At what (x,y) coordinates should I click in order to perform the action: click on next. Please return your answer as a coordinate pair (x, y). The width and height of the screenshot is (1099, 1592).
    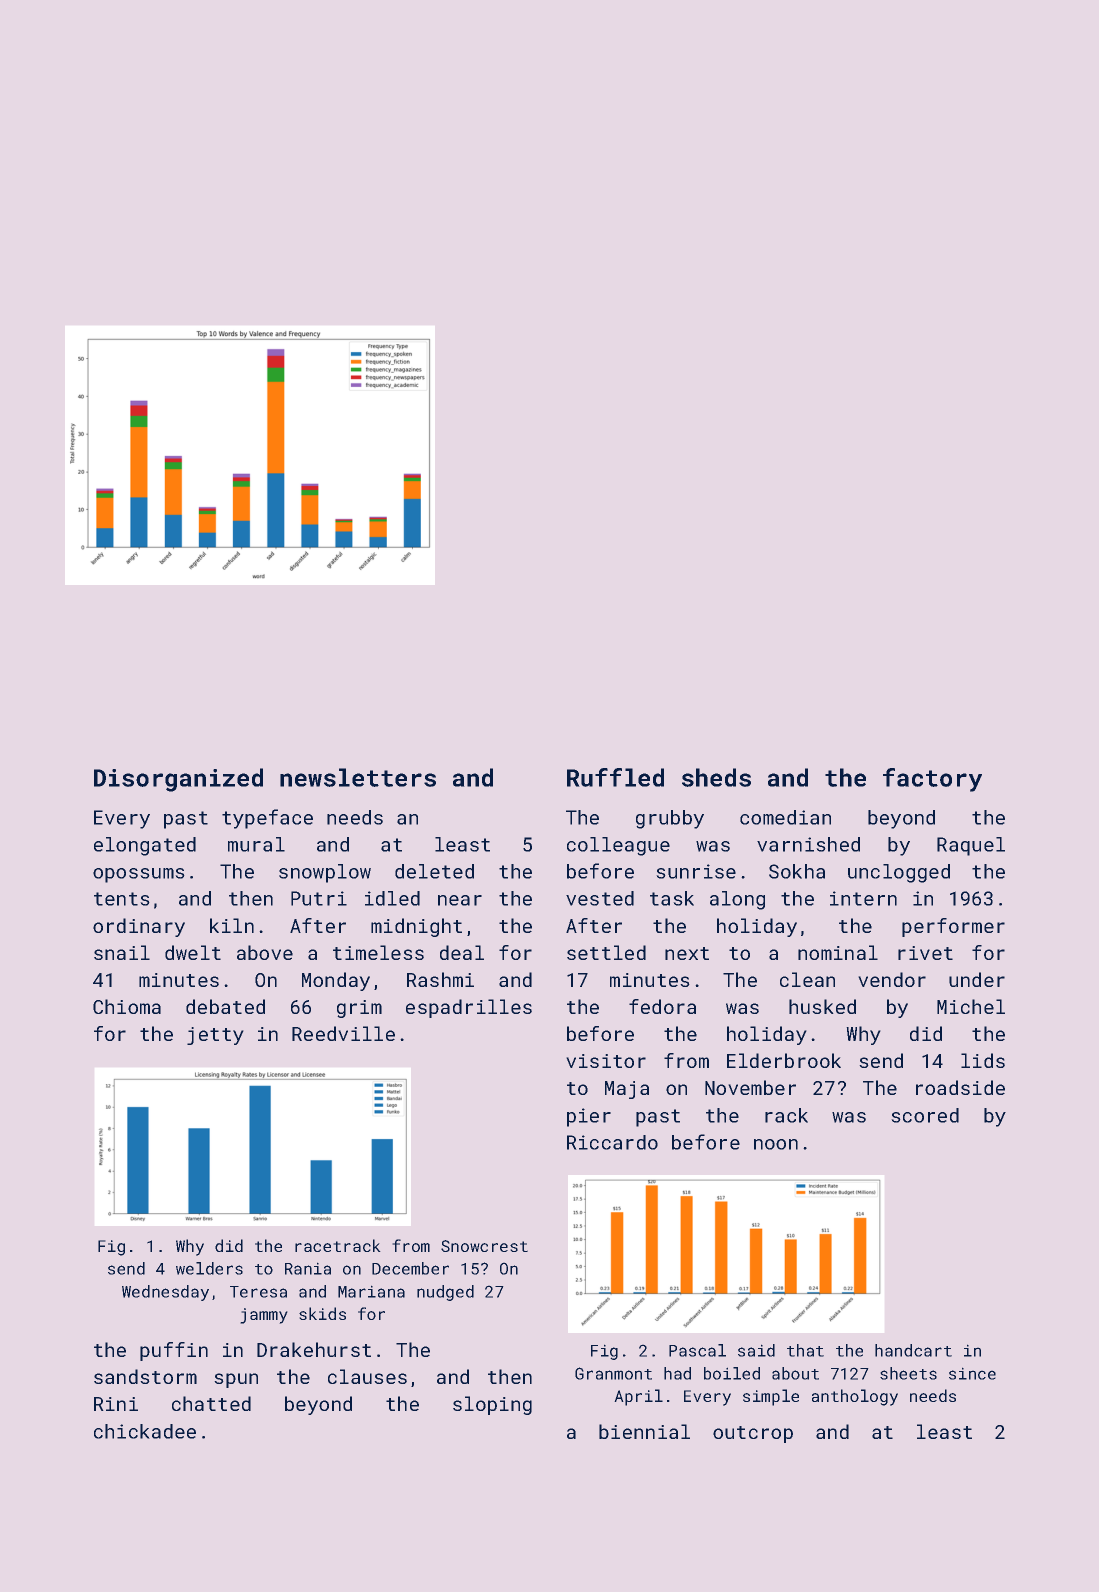
    Looking at the image, I should click on (687, 953).
